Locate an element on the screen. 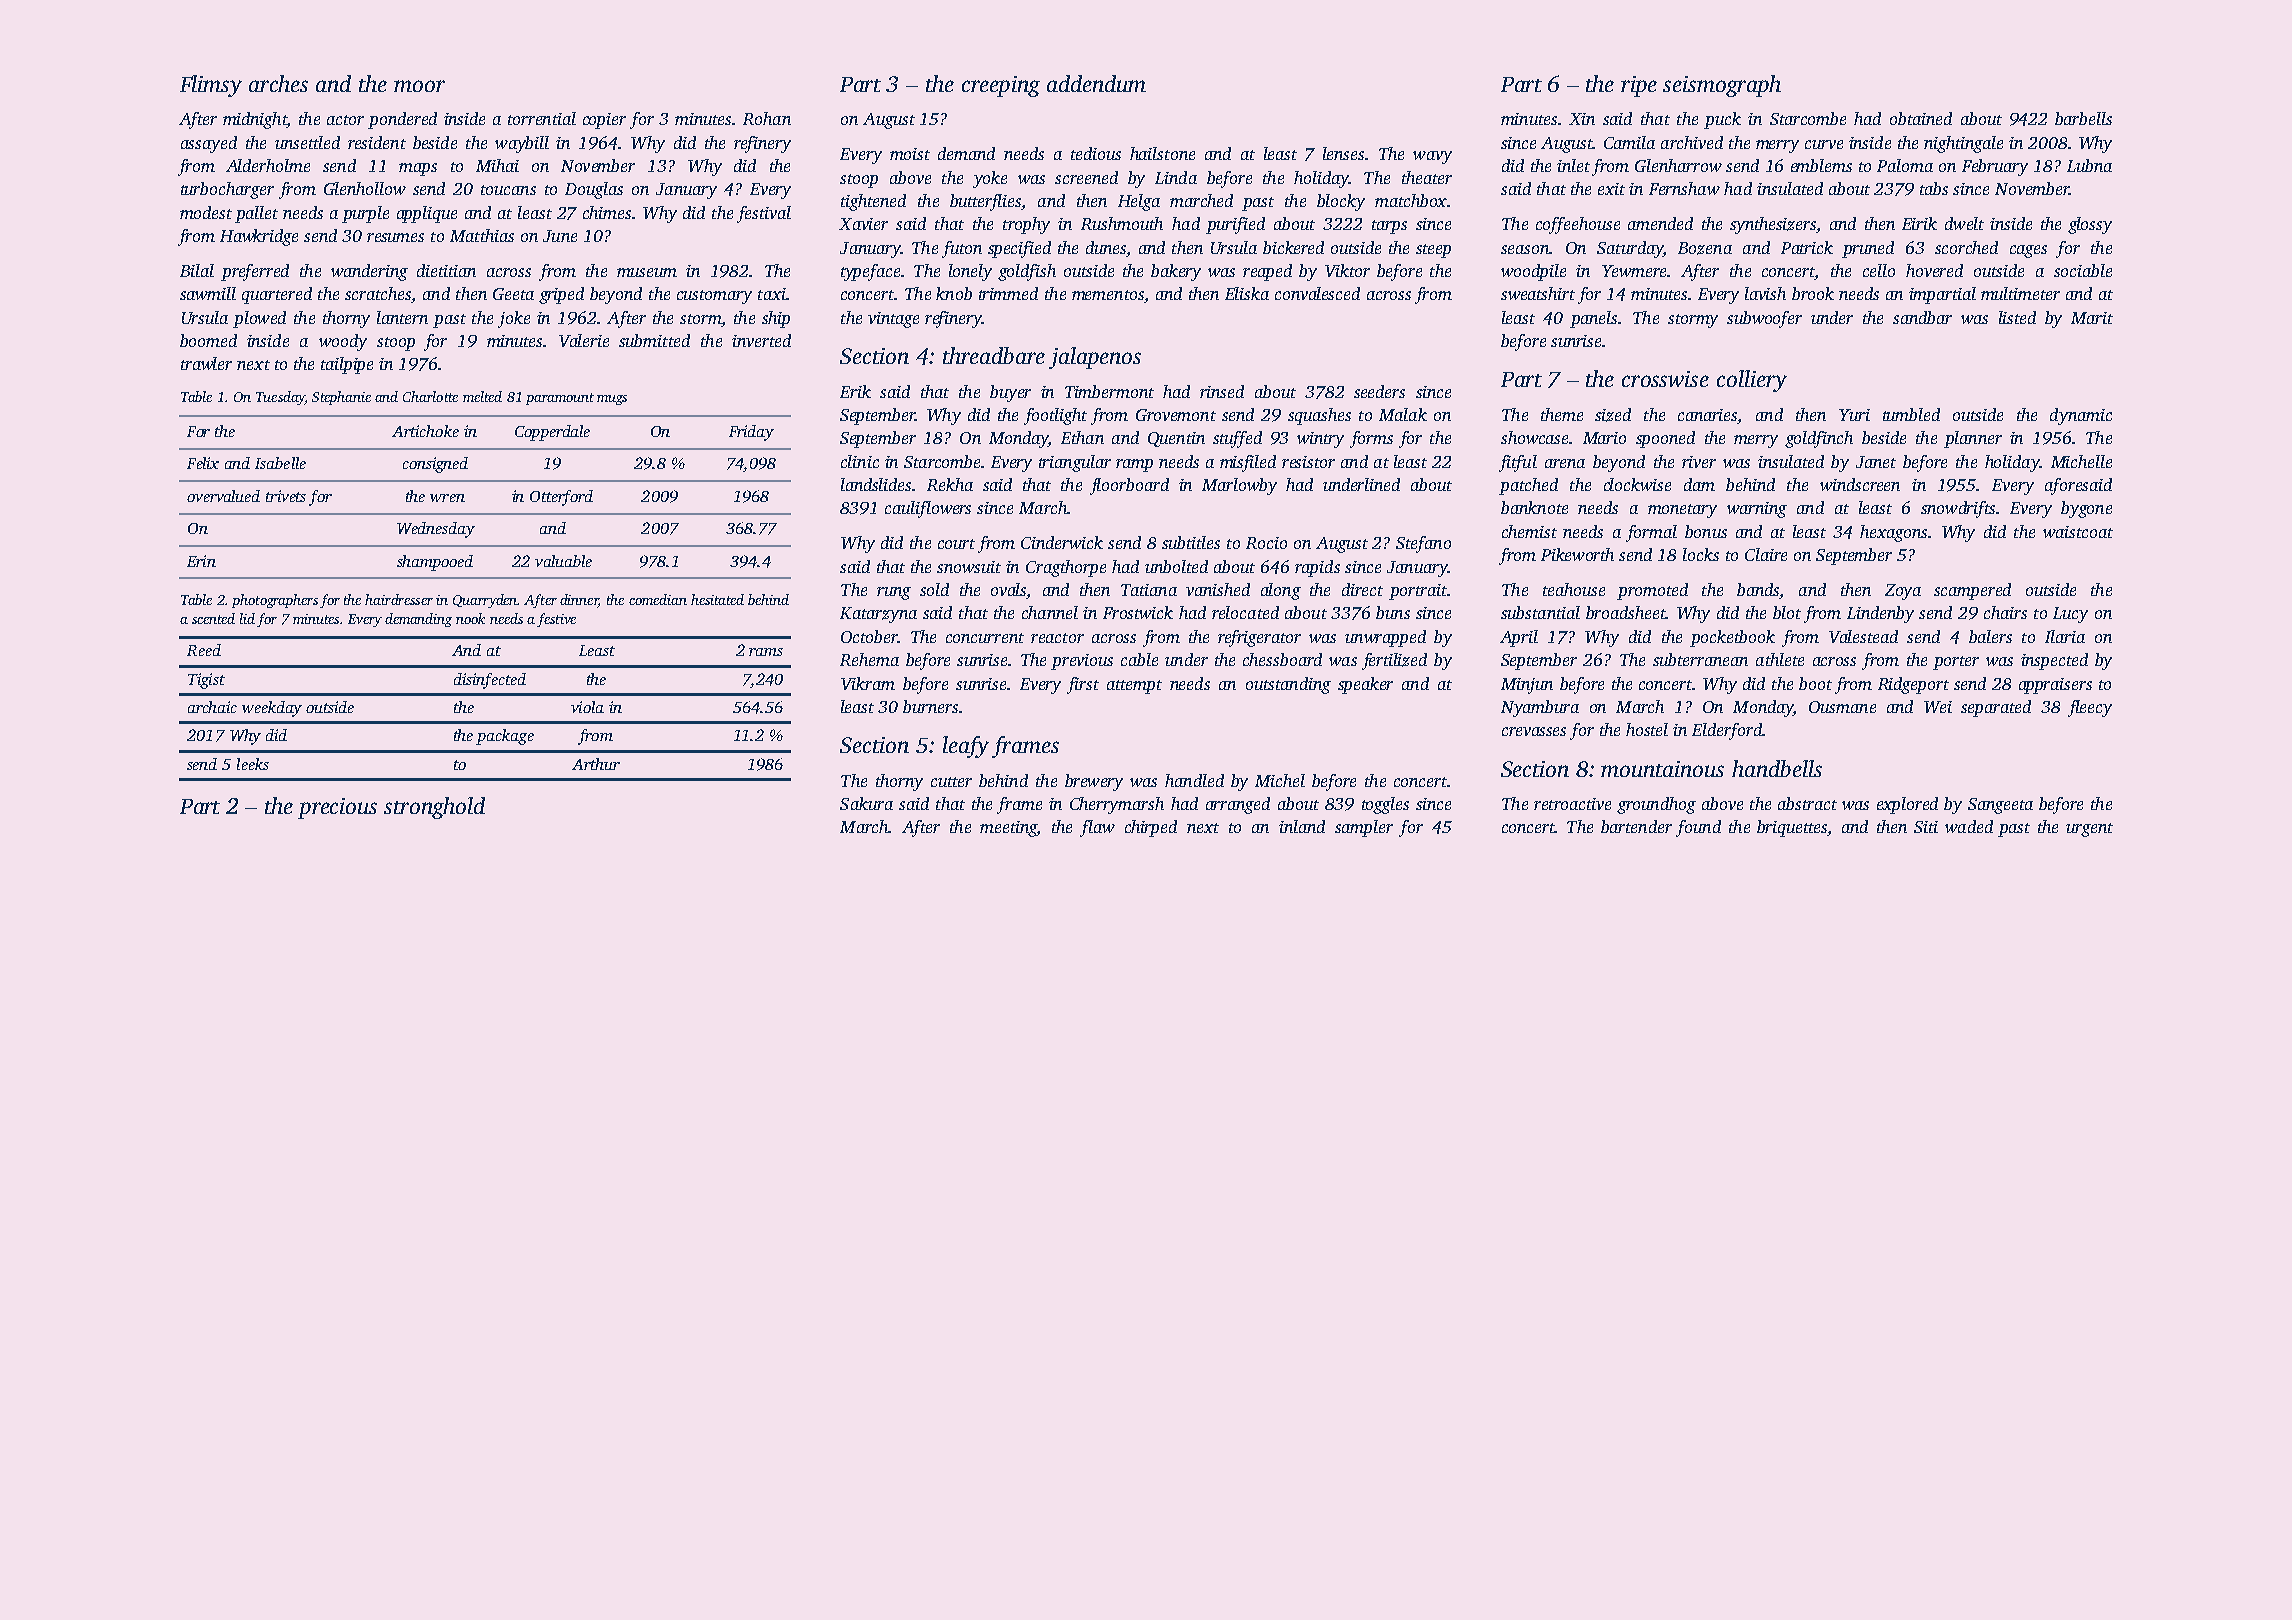 This screenshot has width=2292, height=1620. Stefano is located at coordinates (1423, 544).
